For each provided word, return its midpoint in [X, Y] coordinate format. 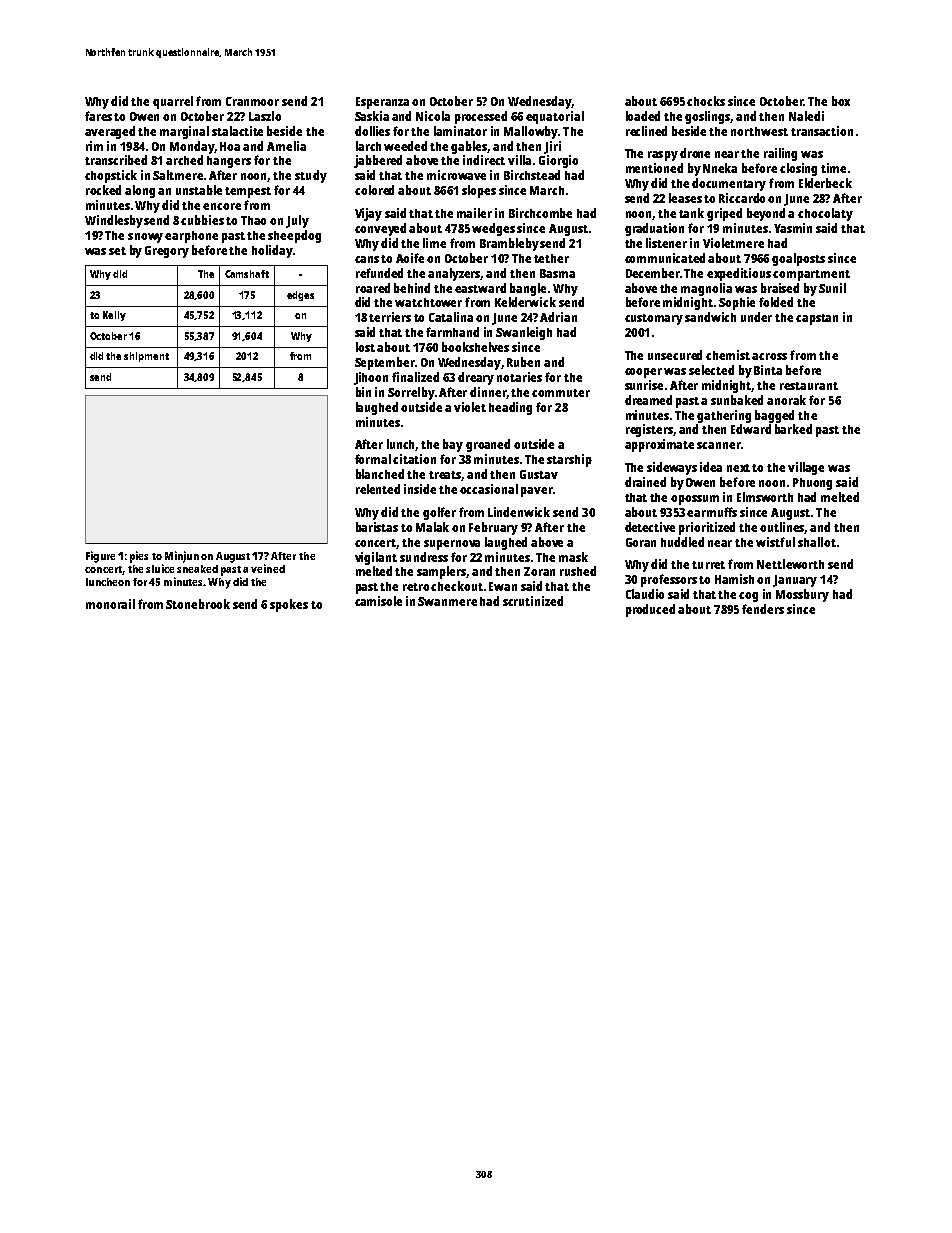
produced [650, 610]
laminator [460, 131]
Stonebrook [198, 604]
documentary [729, 184]
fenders [763, 609]
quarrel [173, 102]
